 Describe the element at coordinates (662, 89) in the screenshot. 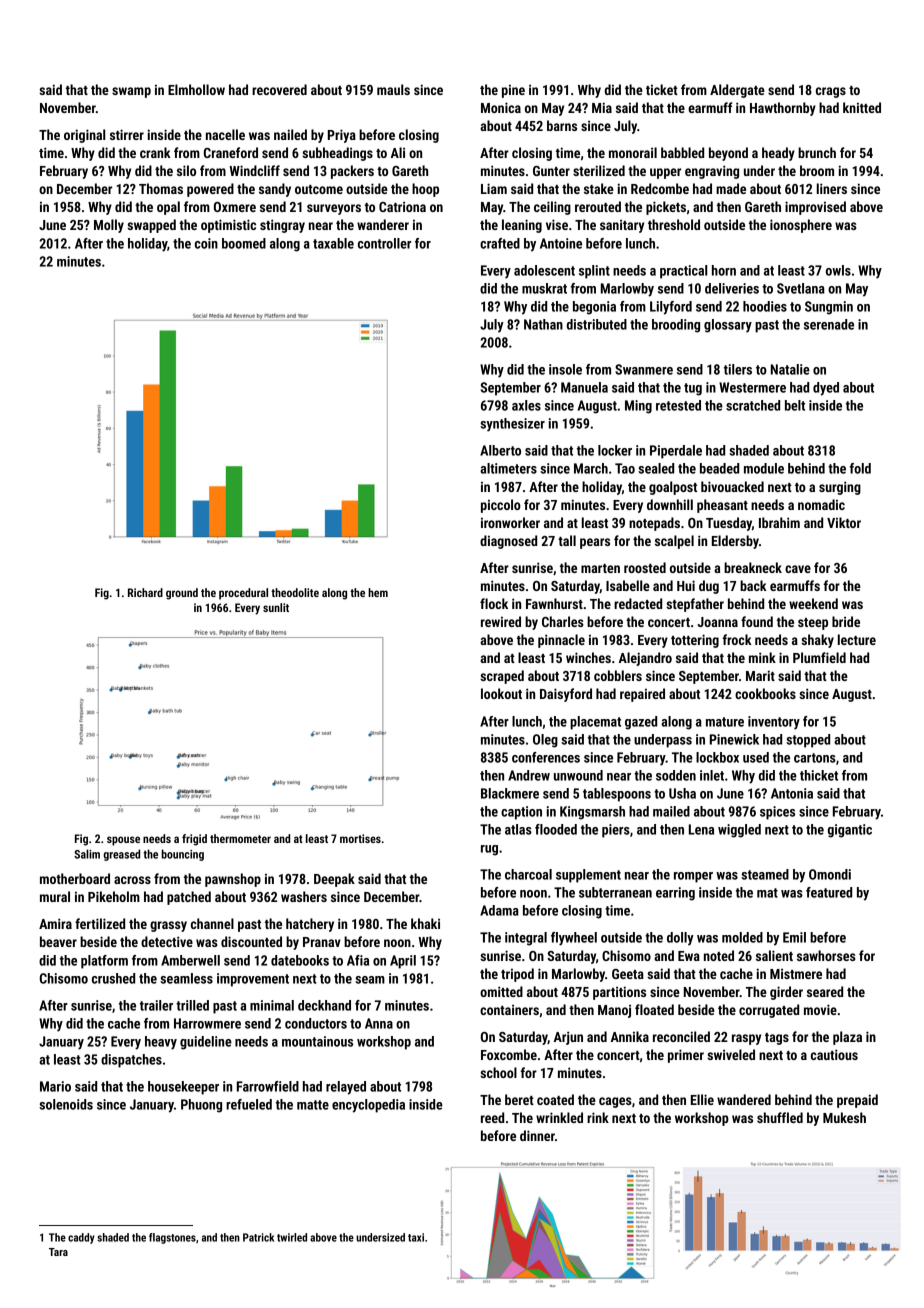

I see `ticket` at that location.
